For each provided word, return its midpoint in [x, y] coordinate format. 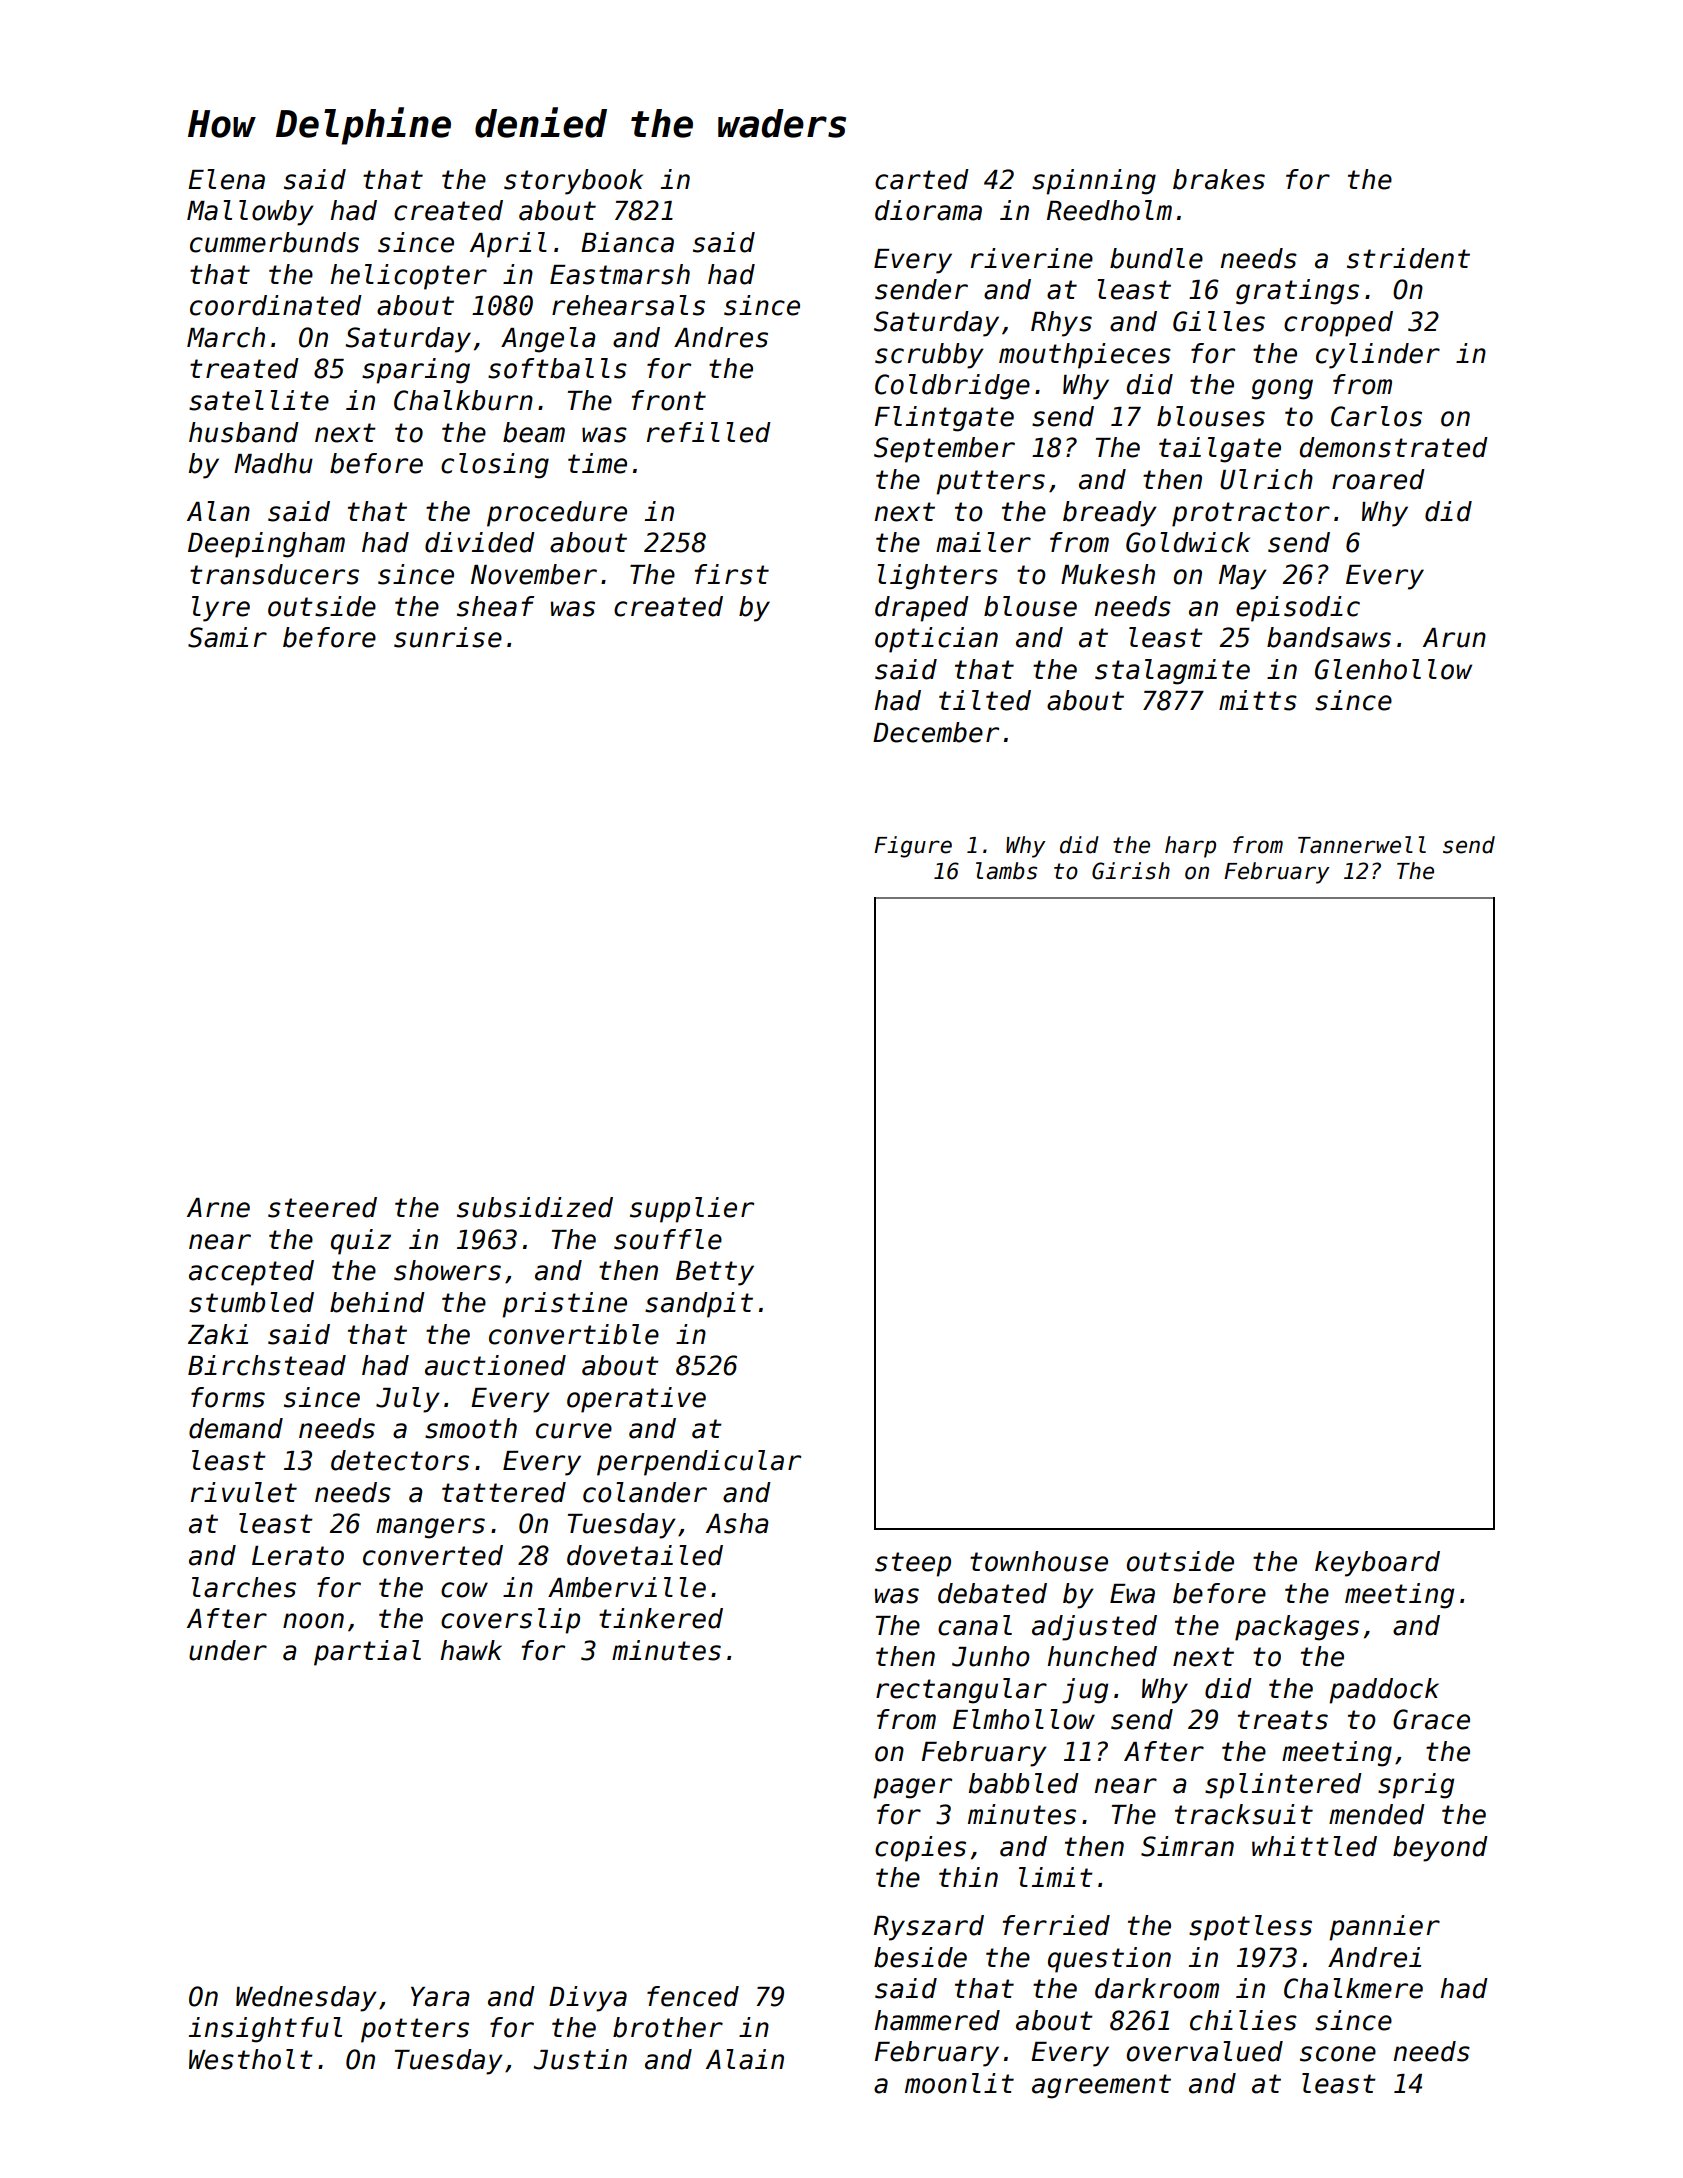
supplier [692, 1210]
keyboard [1377, 1564]
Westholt [251, 2059]
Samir [227, 637]
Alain [745, 2059]
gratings [1297, 292]
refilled [709, 432]
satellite [259, 400]
